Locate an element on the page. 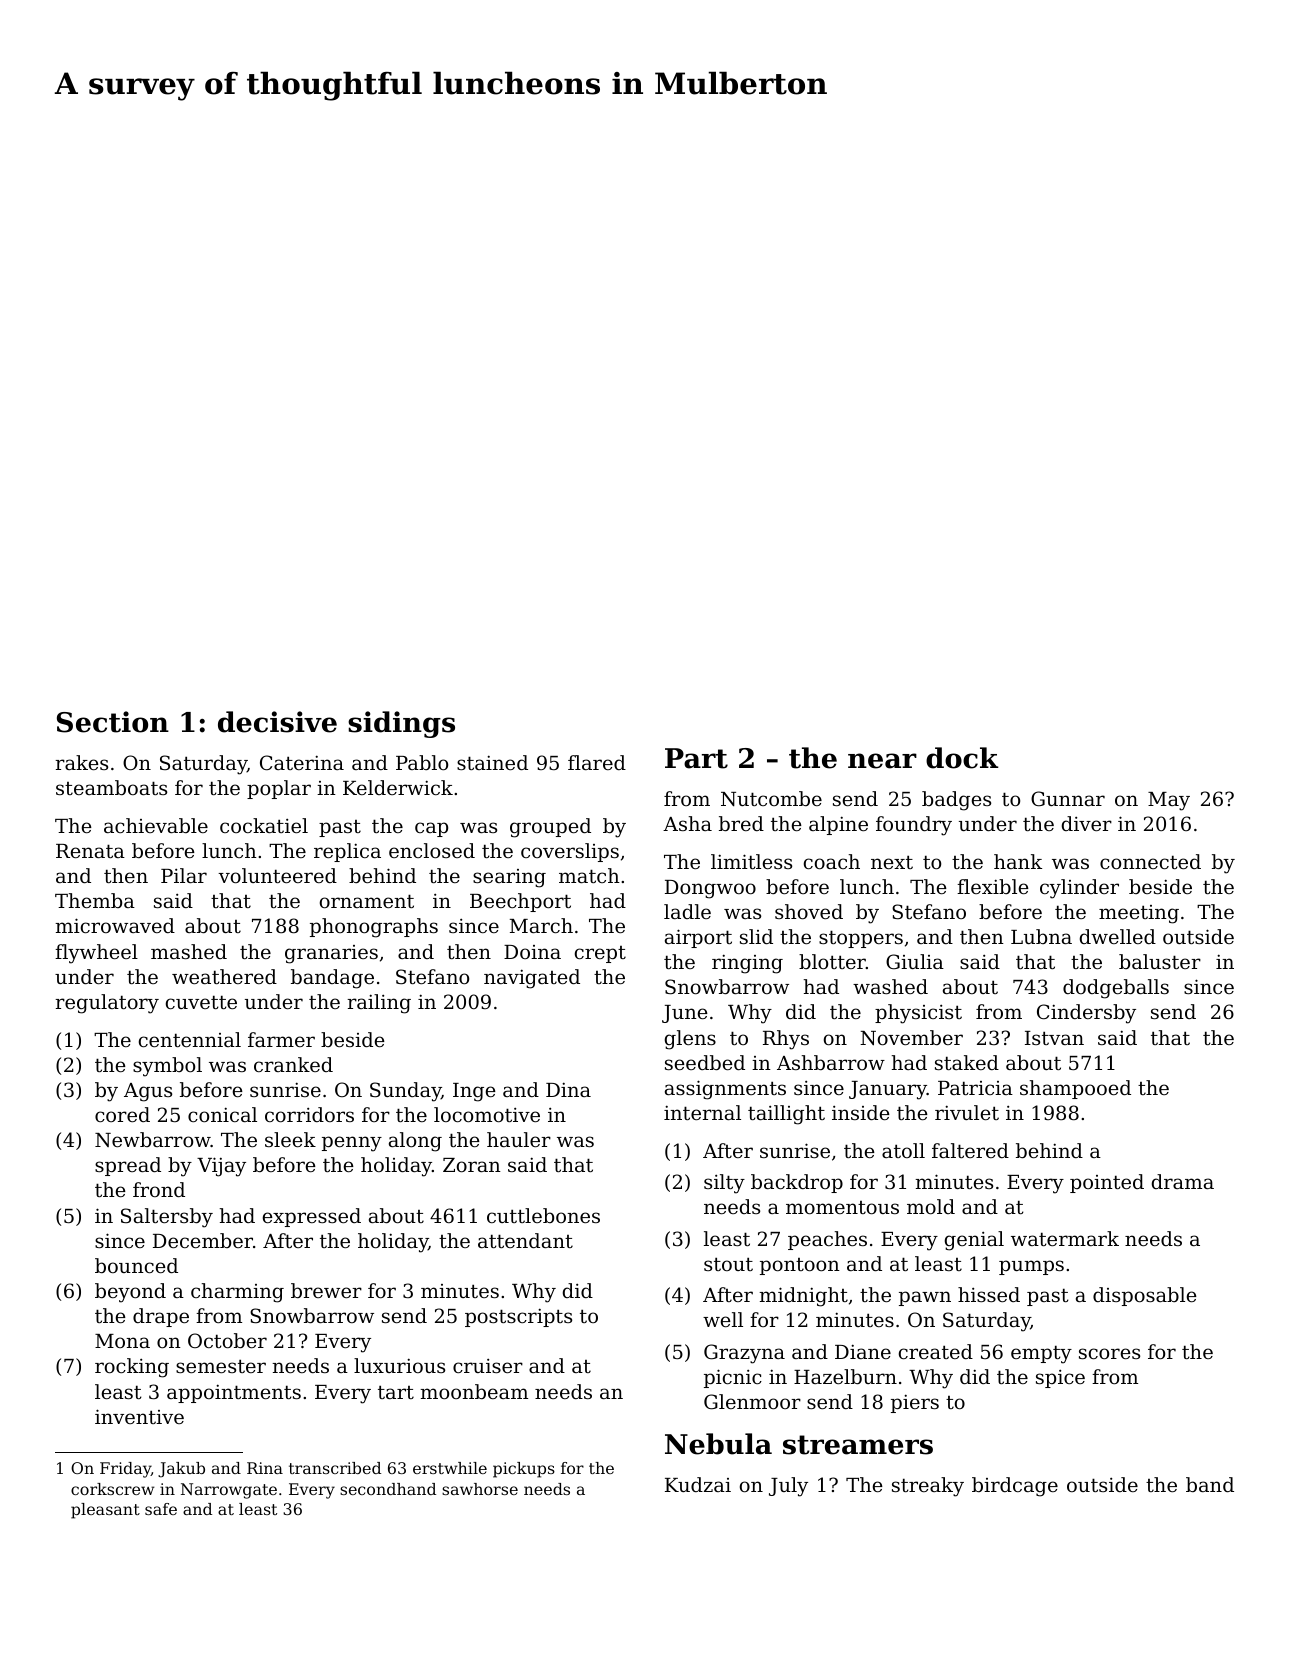  backdrop is located at coordinates (797, 1183).
